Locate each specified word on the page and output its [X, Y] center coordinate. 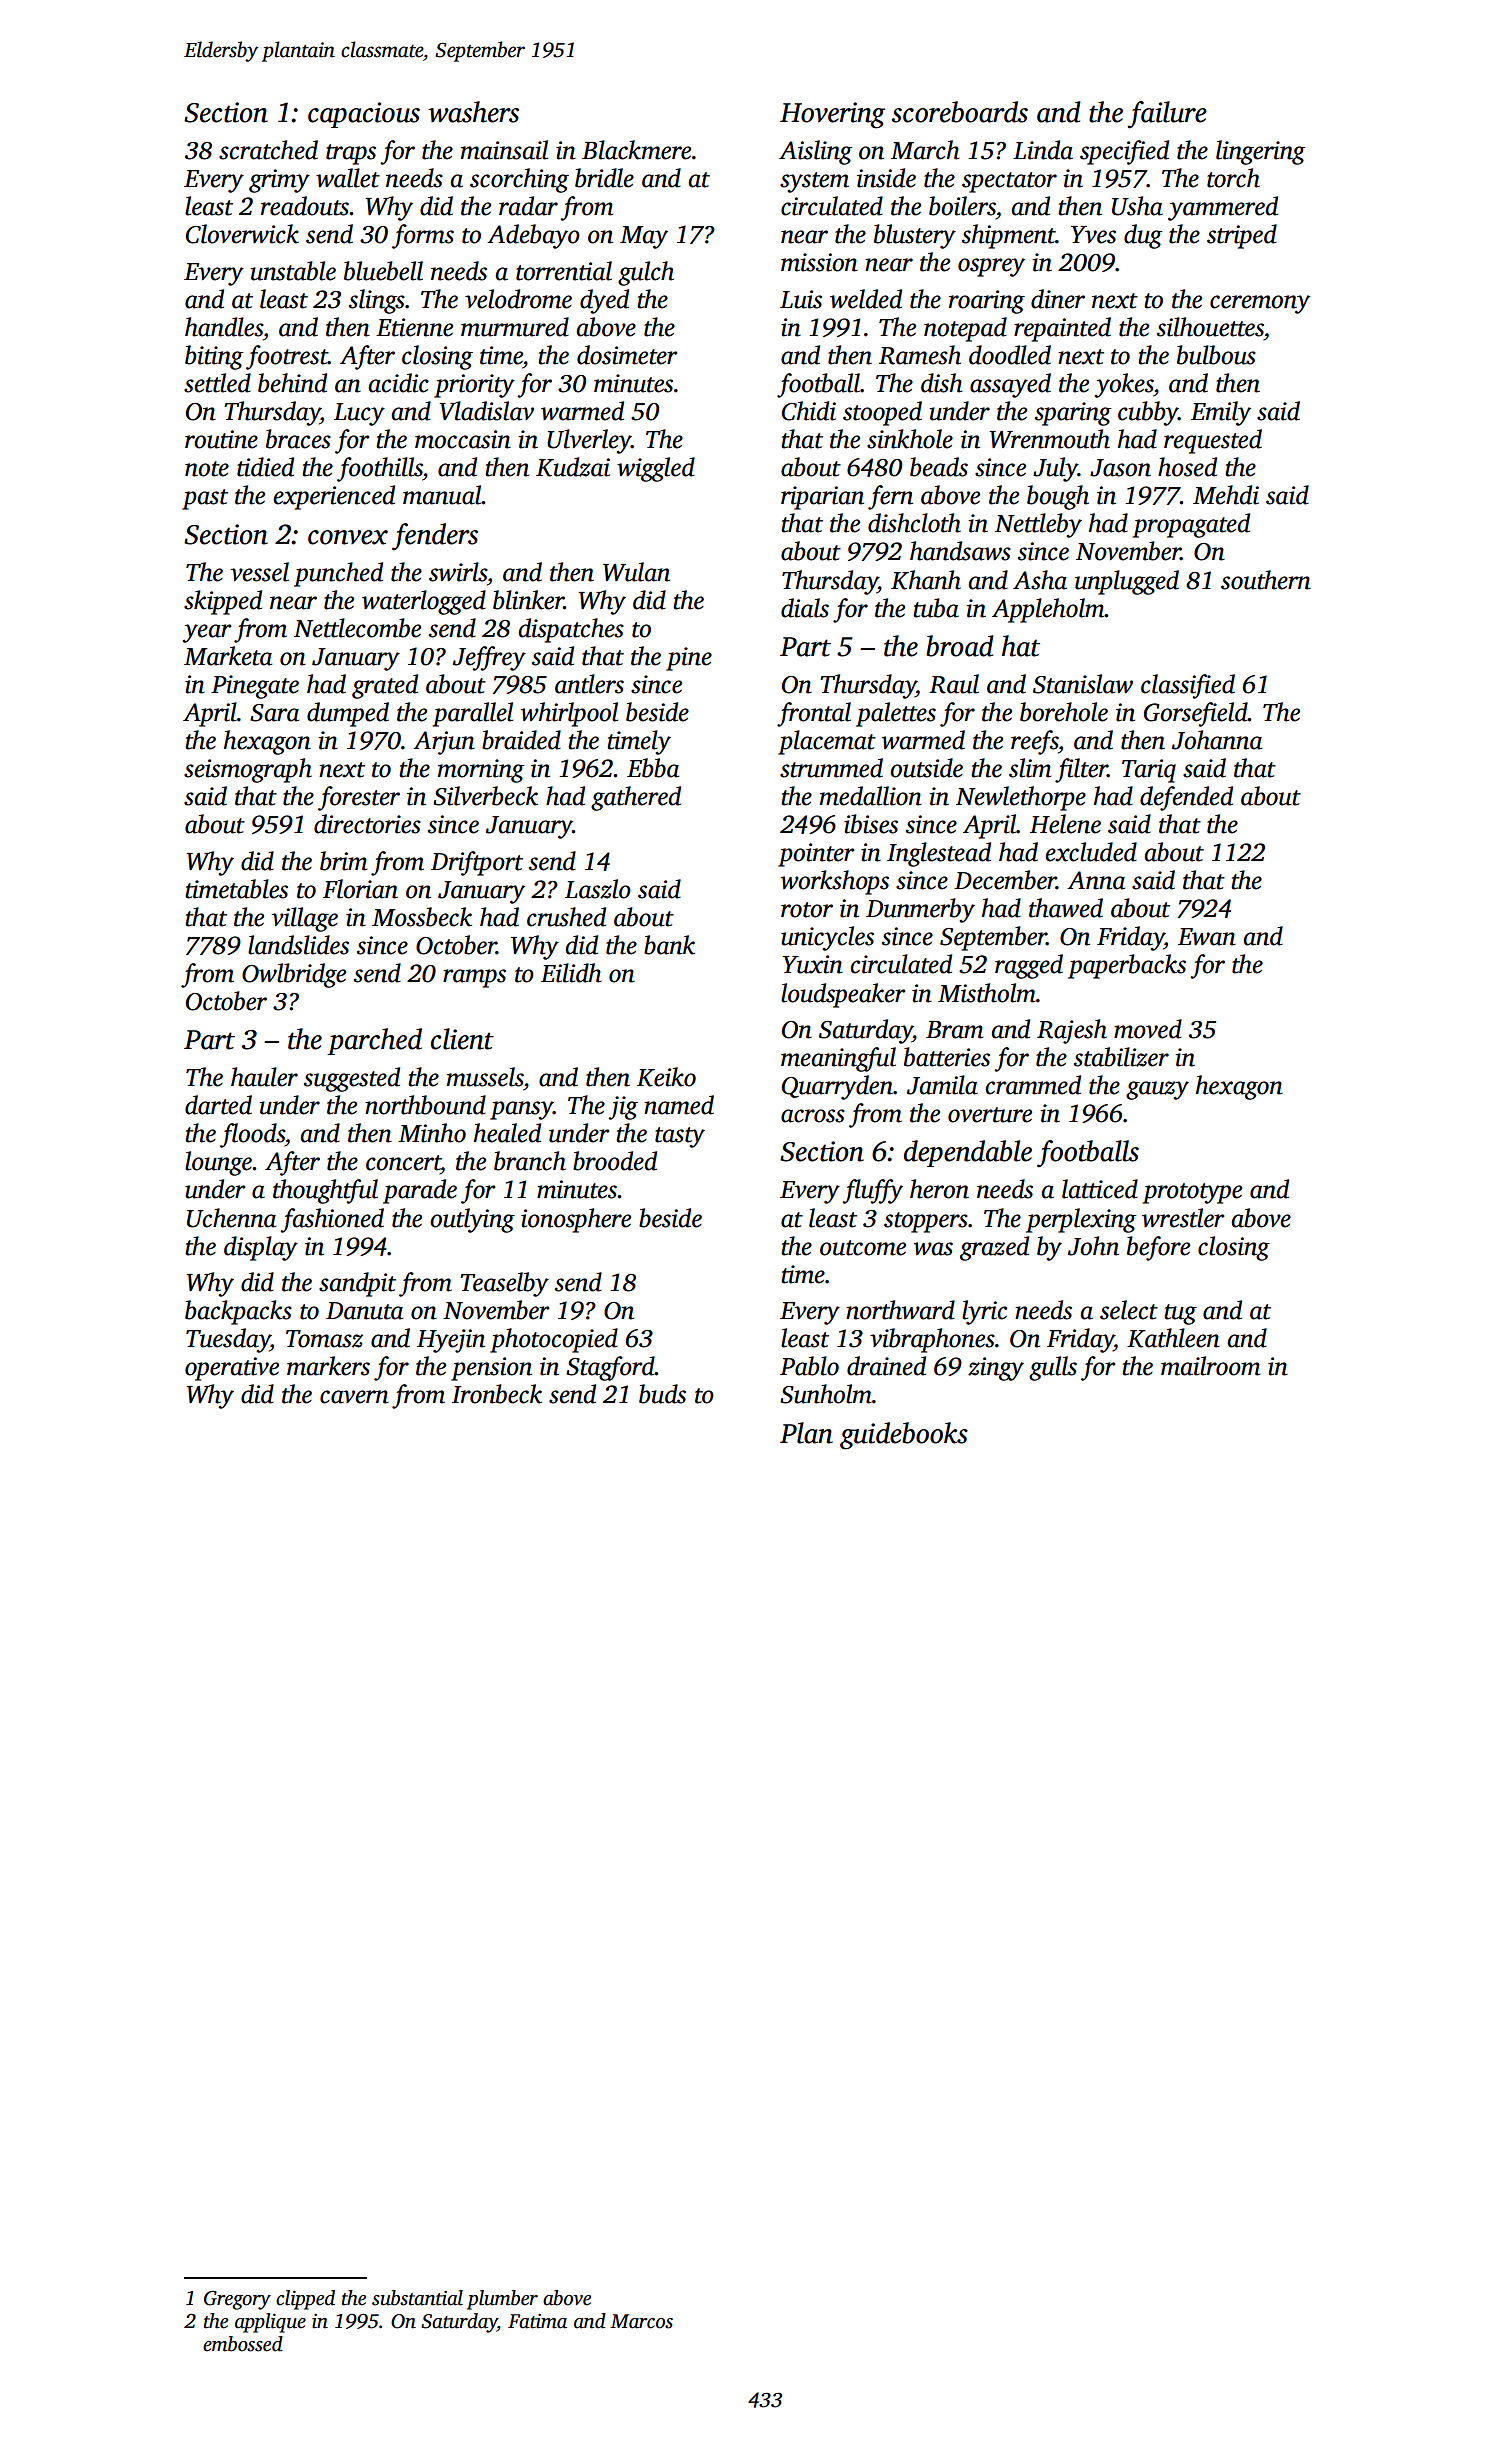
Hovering [832, 115]
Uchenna [231, 1218]
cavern [354, 1397]
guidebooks [904, 1436]
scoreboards [959, 112]
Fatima [537, 2321]
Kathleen [1173, 1338]
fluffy [872, 1191]
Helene [1065, 824]
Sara [274, 713]
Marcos [641, 2321]
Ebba [653, 768]
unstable [293, 271]
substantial [417, 2298]
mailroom [1210, 1366]
